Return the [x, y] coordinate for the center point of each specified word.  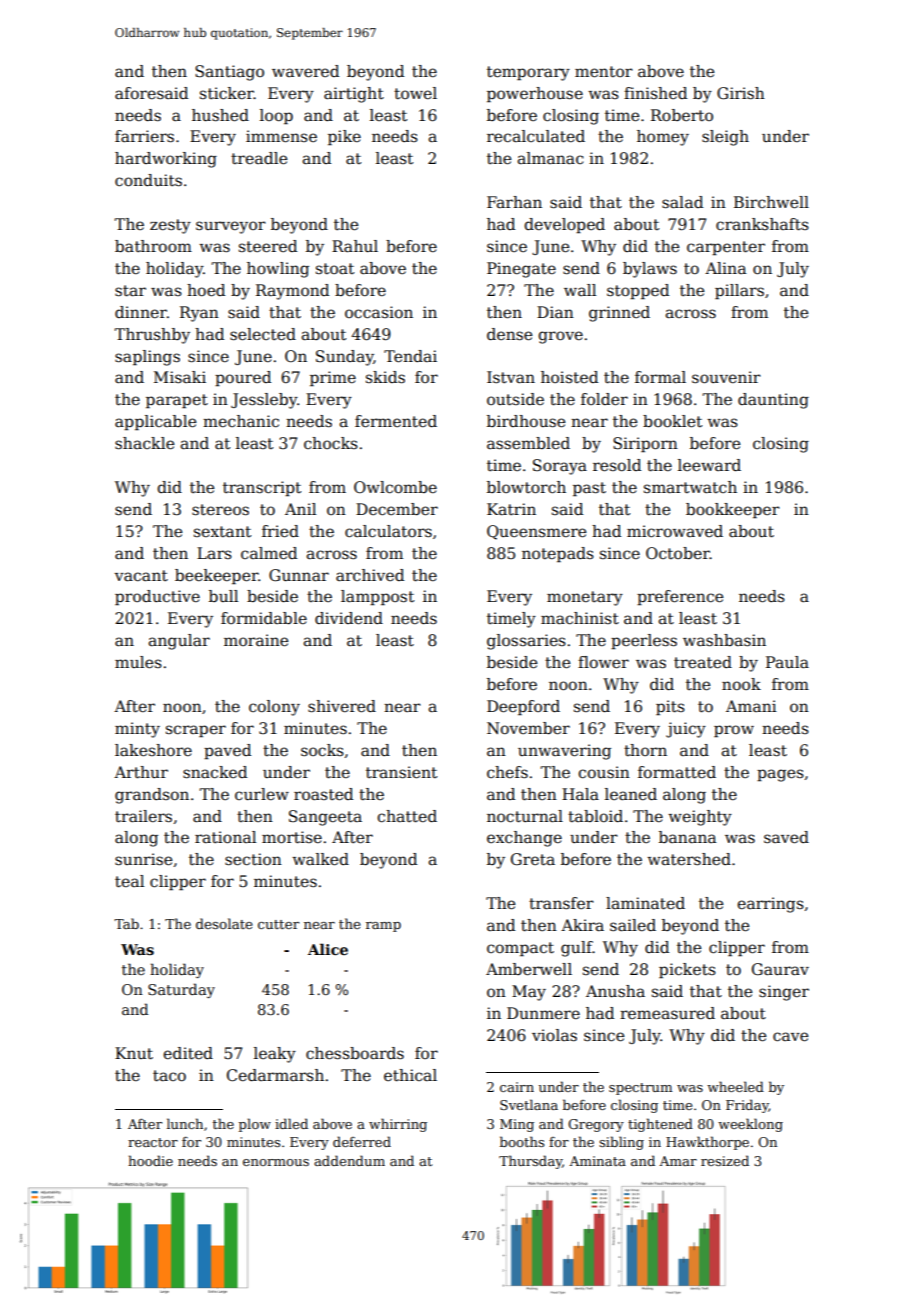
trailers [143, 816]
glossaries [526, 642]
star [130, 291]
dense [509, 334]
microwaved [675, 531]
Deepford [523, 707]
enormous [276, 1162]
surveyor [231, 227]
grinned [619, 314]
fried [280, 531]
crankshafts [762, 224]
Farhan [514, 202]
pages [780, 775]
